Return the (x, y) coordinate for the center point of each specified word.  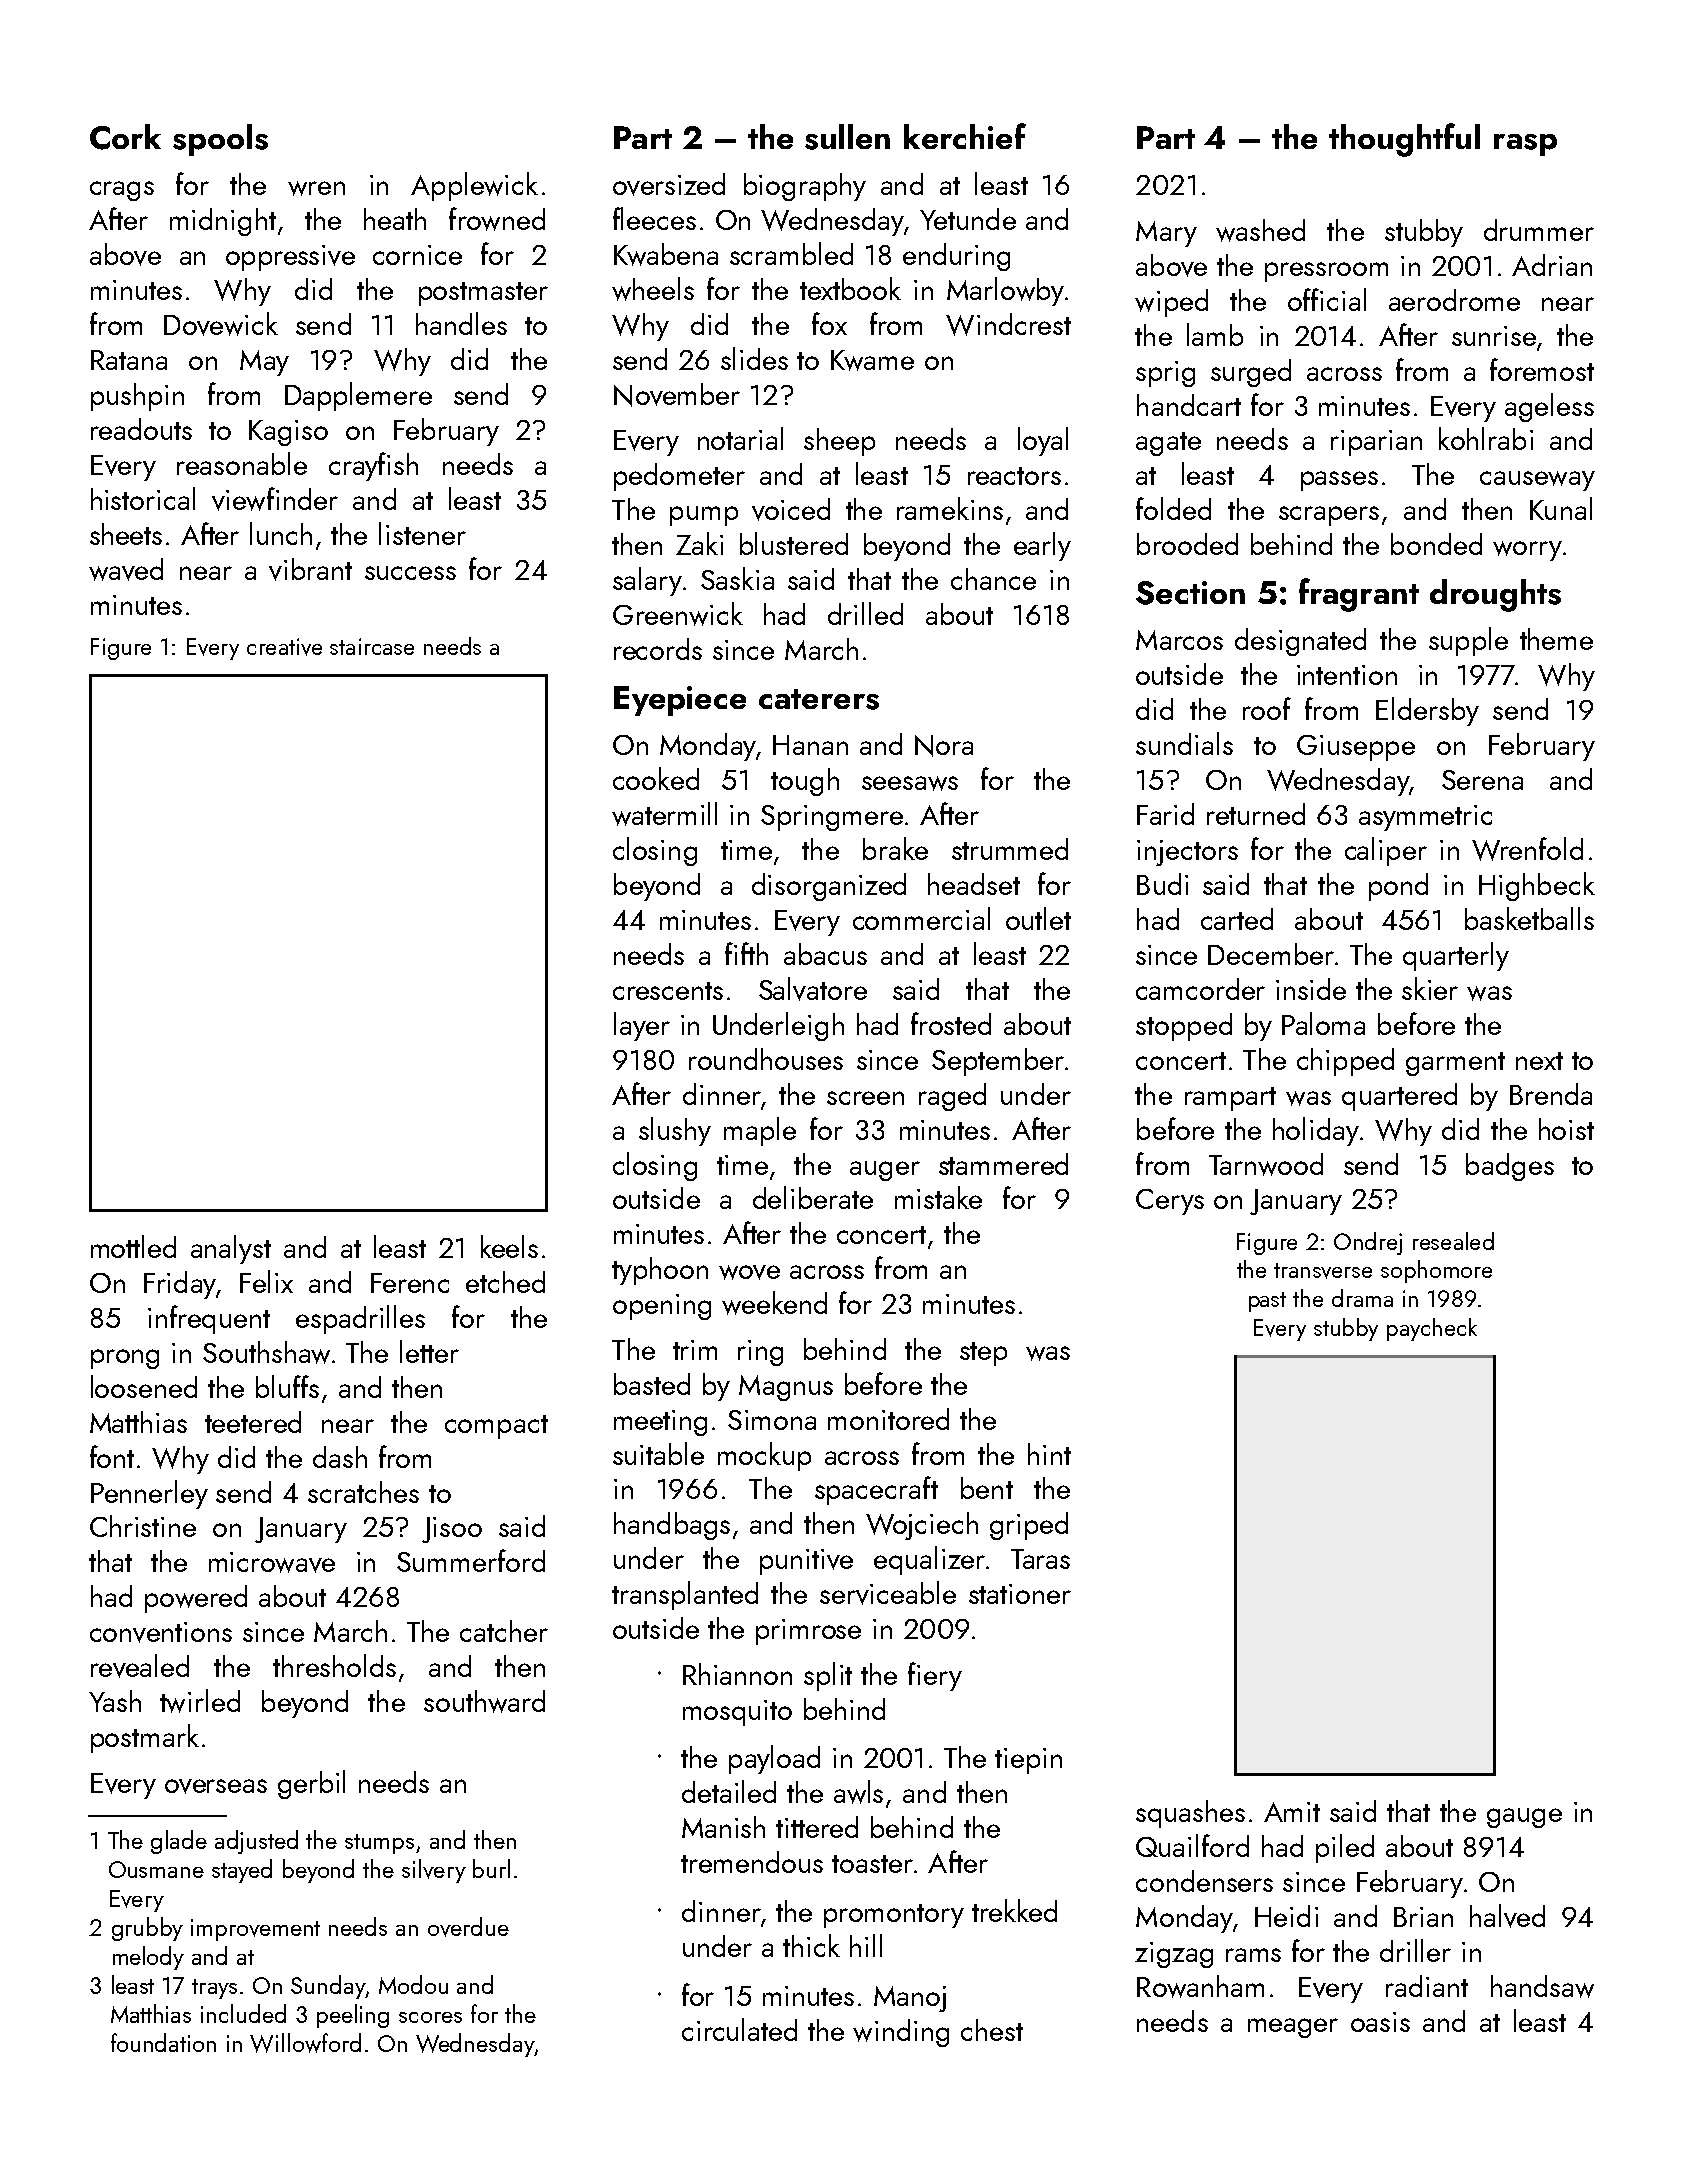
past (1267, 1302)
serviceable (888, 1593)
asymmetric (1425, 818)
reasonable (242, 463)
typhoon (660, 1271)
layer (642, 1026)
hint (1049, 1454)
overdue (468, 1927)
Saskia (737, 578)
